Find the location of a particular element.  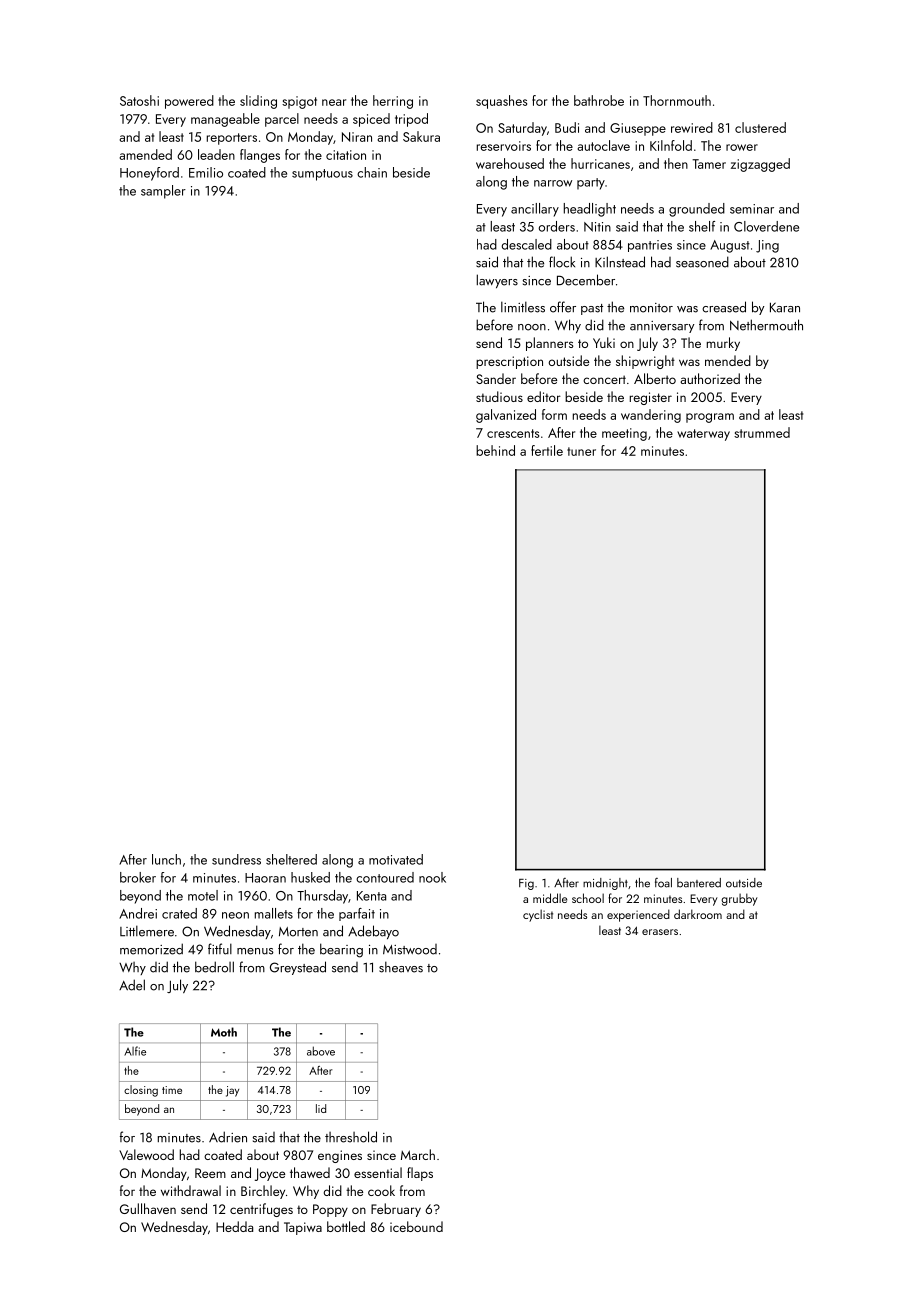

creased is located at coordinates (724, 307).
